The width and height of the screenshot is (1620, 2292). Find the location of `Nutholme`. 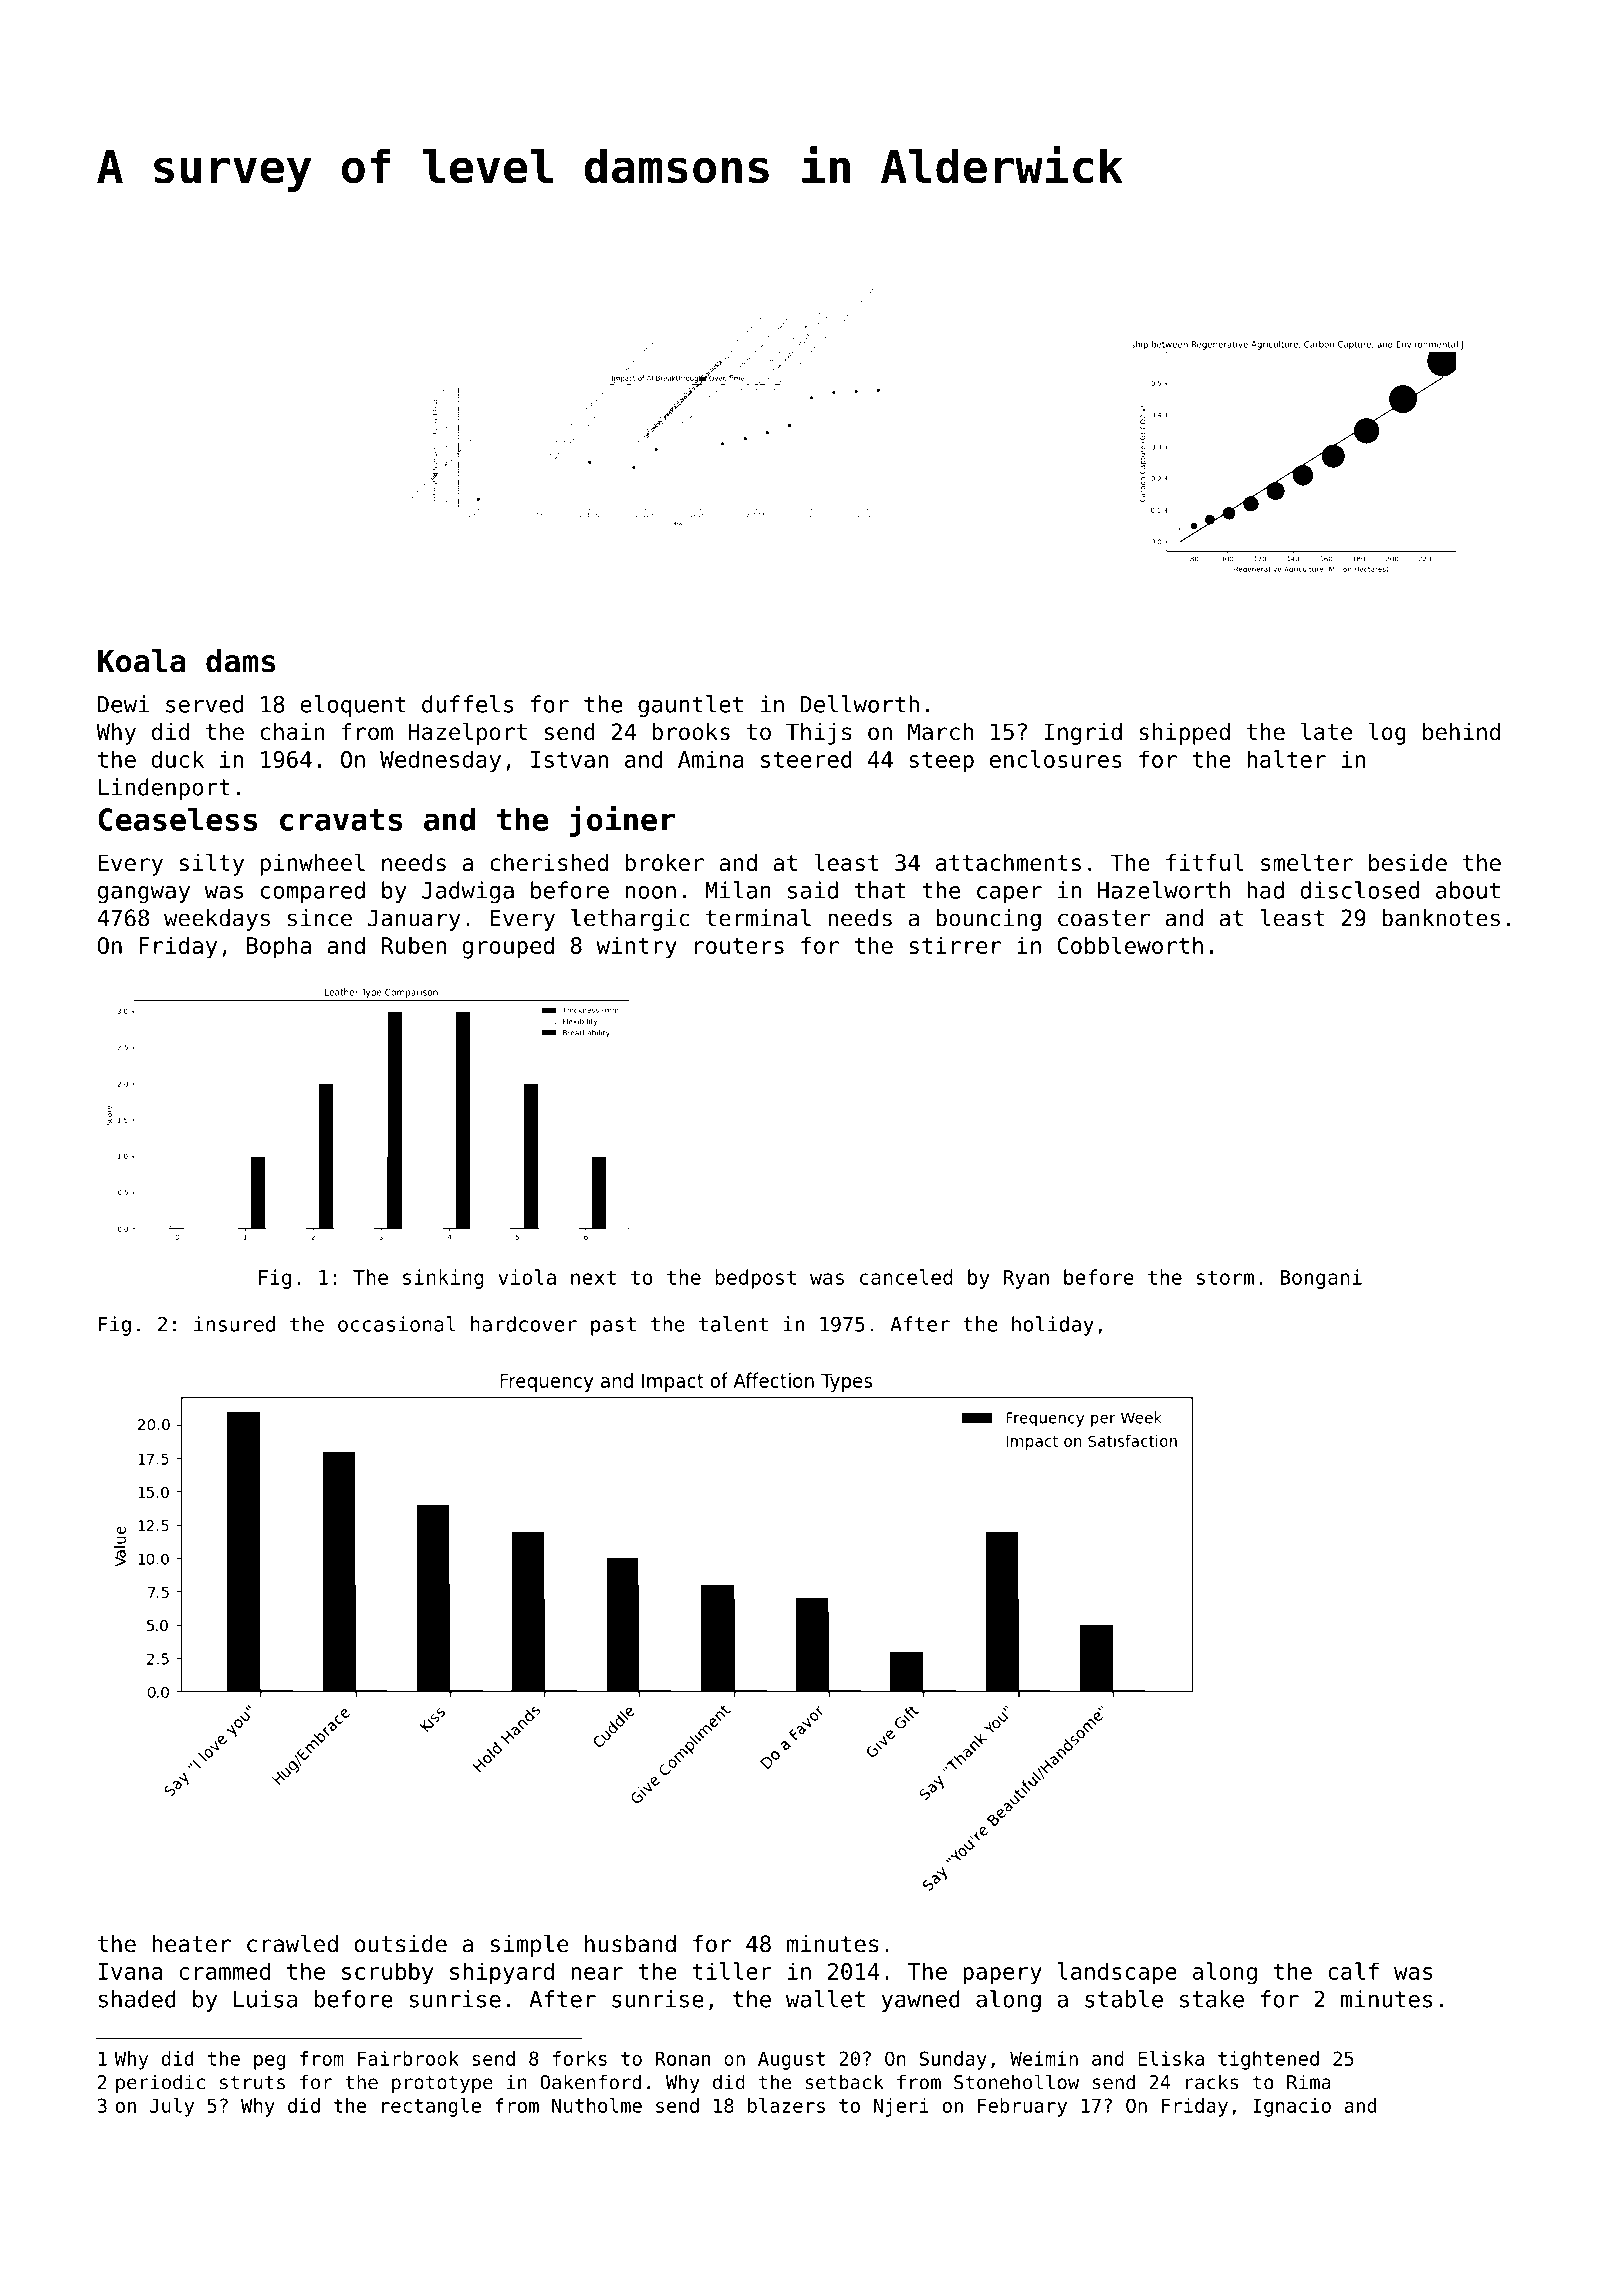

Nutholme is located at coordinates (597, 2105).
